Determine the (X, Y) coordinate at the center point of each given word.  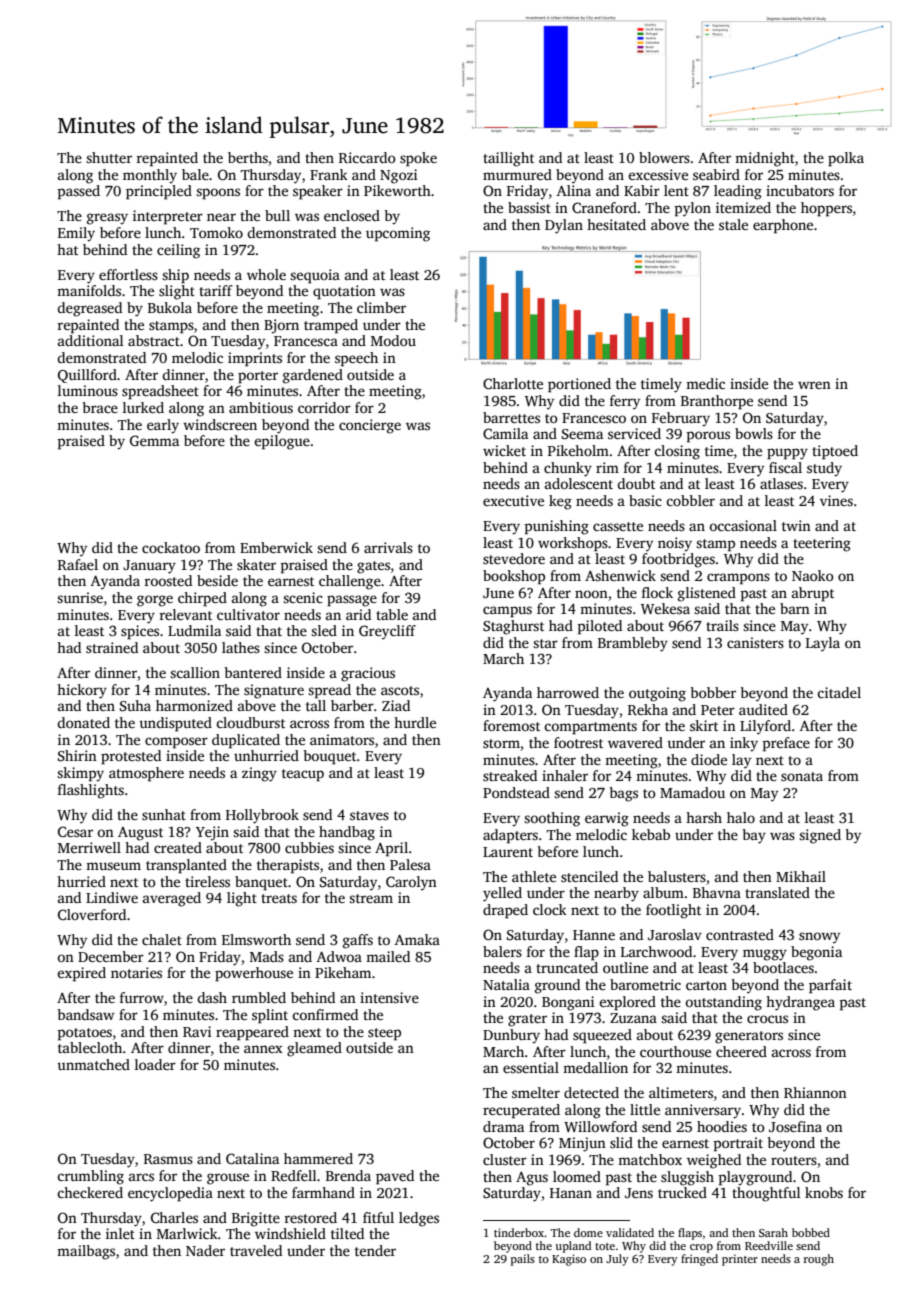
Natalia (506, 984)
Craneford (604, 207)
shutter (109, 157)
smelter (536, 1092)
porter (258, 377)
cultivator (248, 614)
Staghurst (513, 627)
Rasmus (168, 1159)
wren (814, 385)
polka (846, 159)
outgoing (657, 694)
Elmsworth (256, 939)
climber (381, 307)
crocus (767, 1019)
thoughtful (766, 1194)
